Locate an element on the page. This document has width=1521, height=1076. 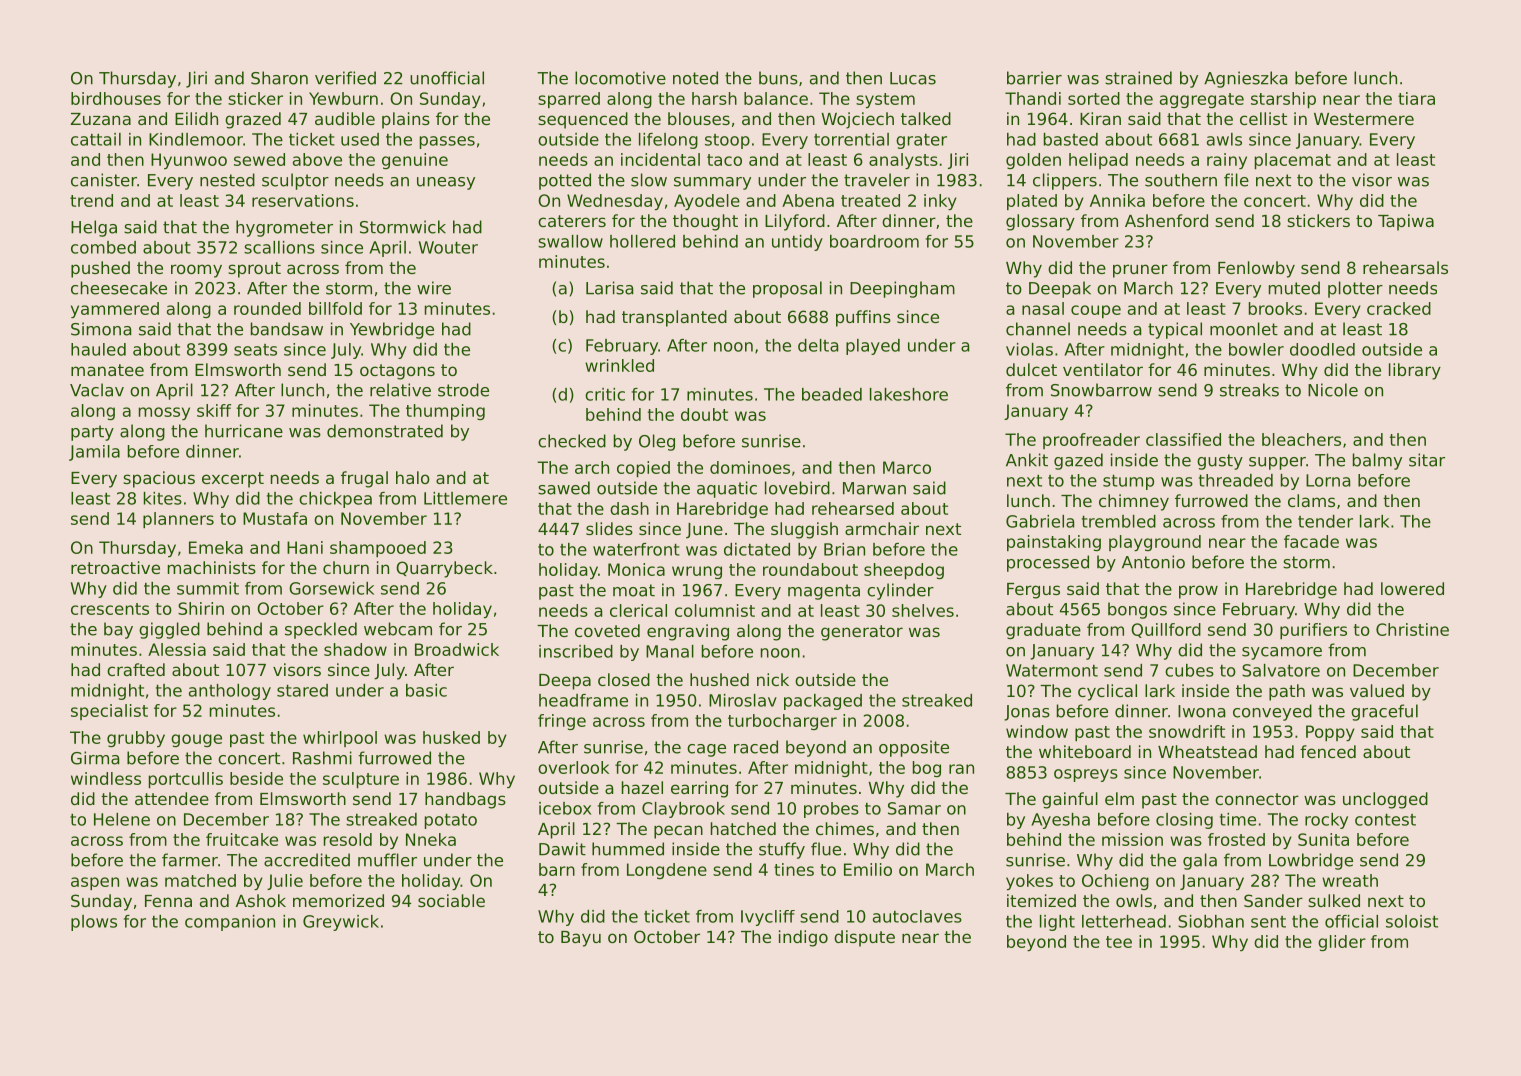
verified is located at coordinates (345, 78).
